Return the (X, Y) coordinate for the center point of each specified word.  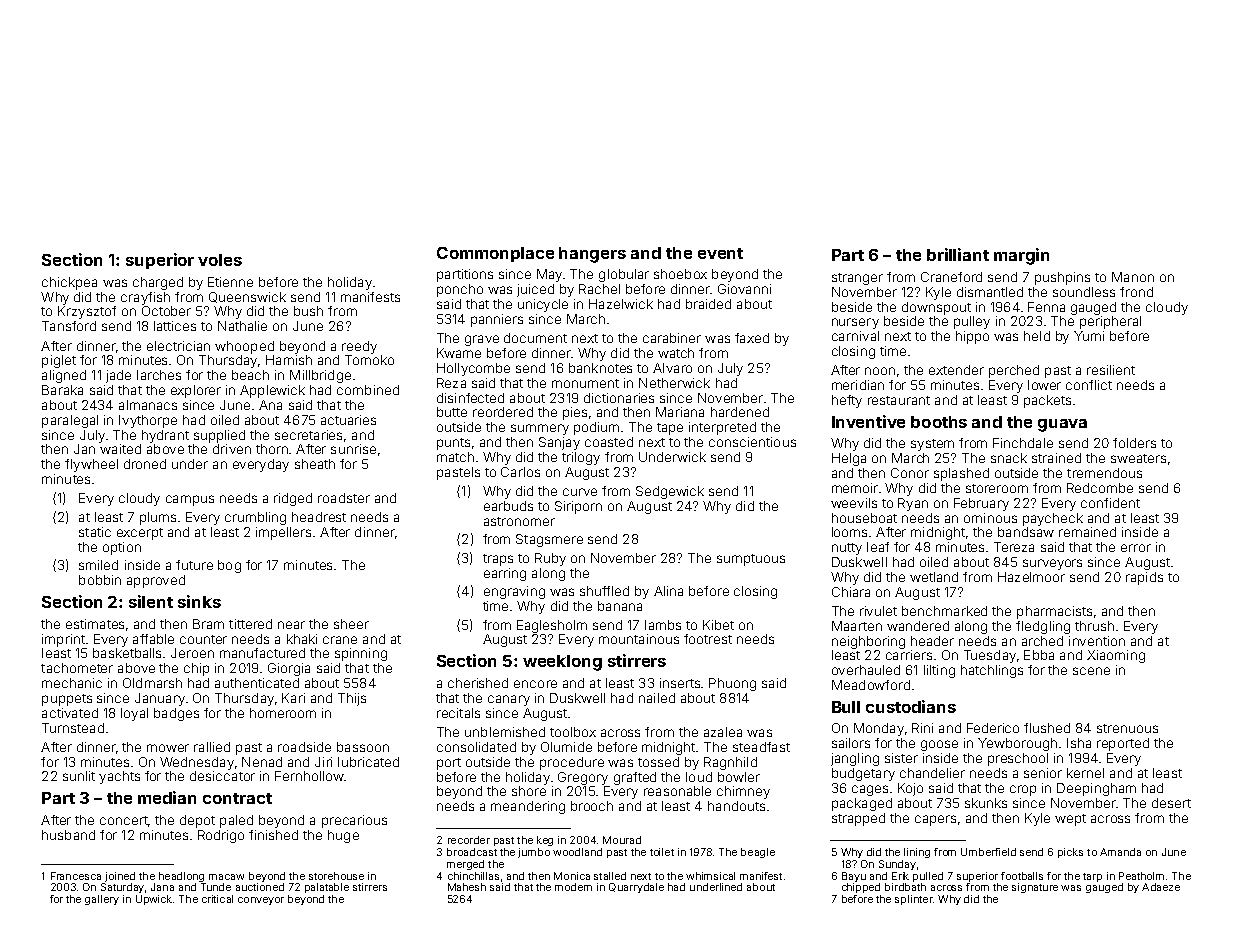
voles (220, 260)
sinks (199, 601)
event (720, 253)
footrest (708, 639)
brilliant (958, 254)
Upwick (154, 900)
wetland (934, 577)
